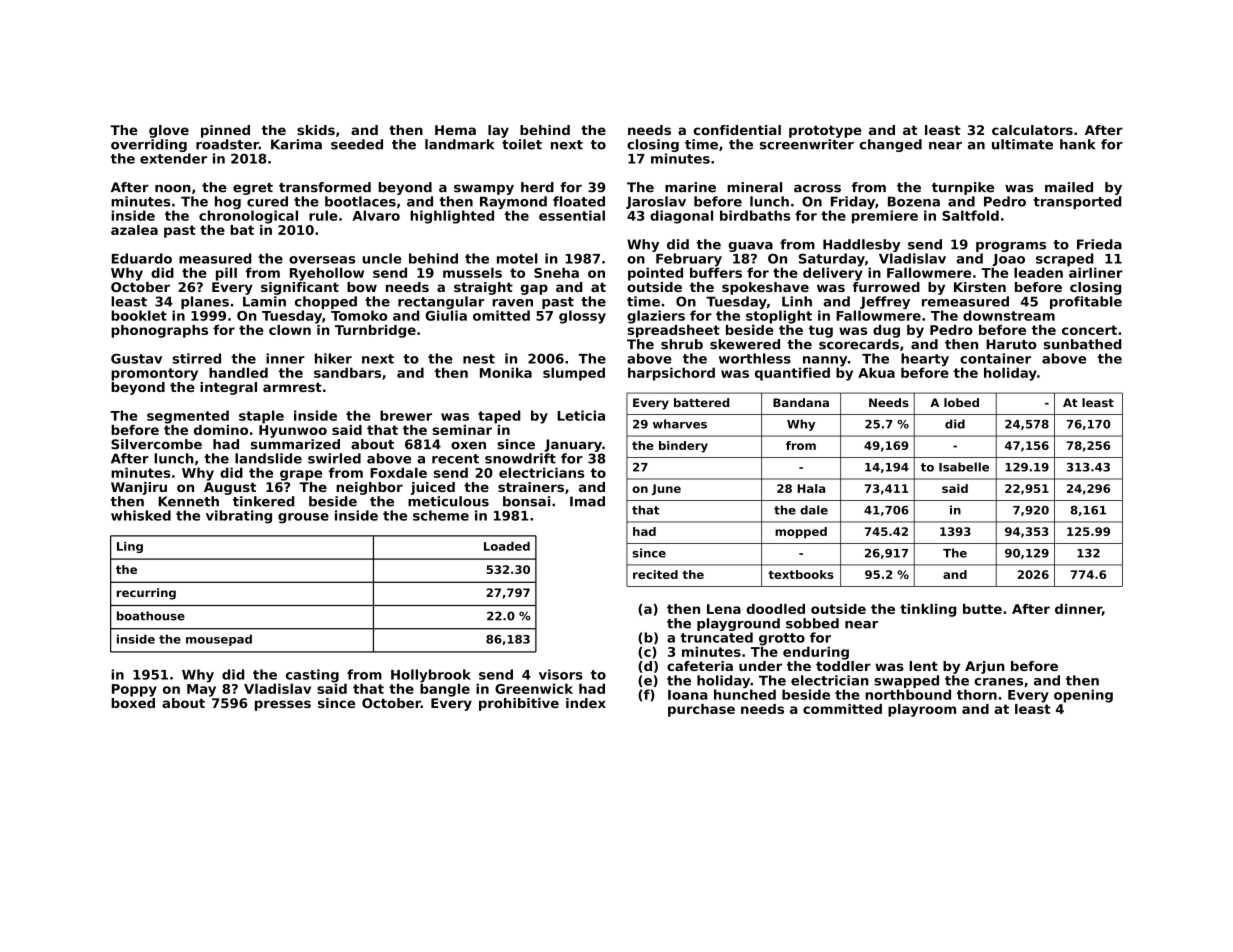 This screenshot has width=1233, height=952. I want to click on Isabelle, so click(964, 467).
